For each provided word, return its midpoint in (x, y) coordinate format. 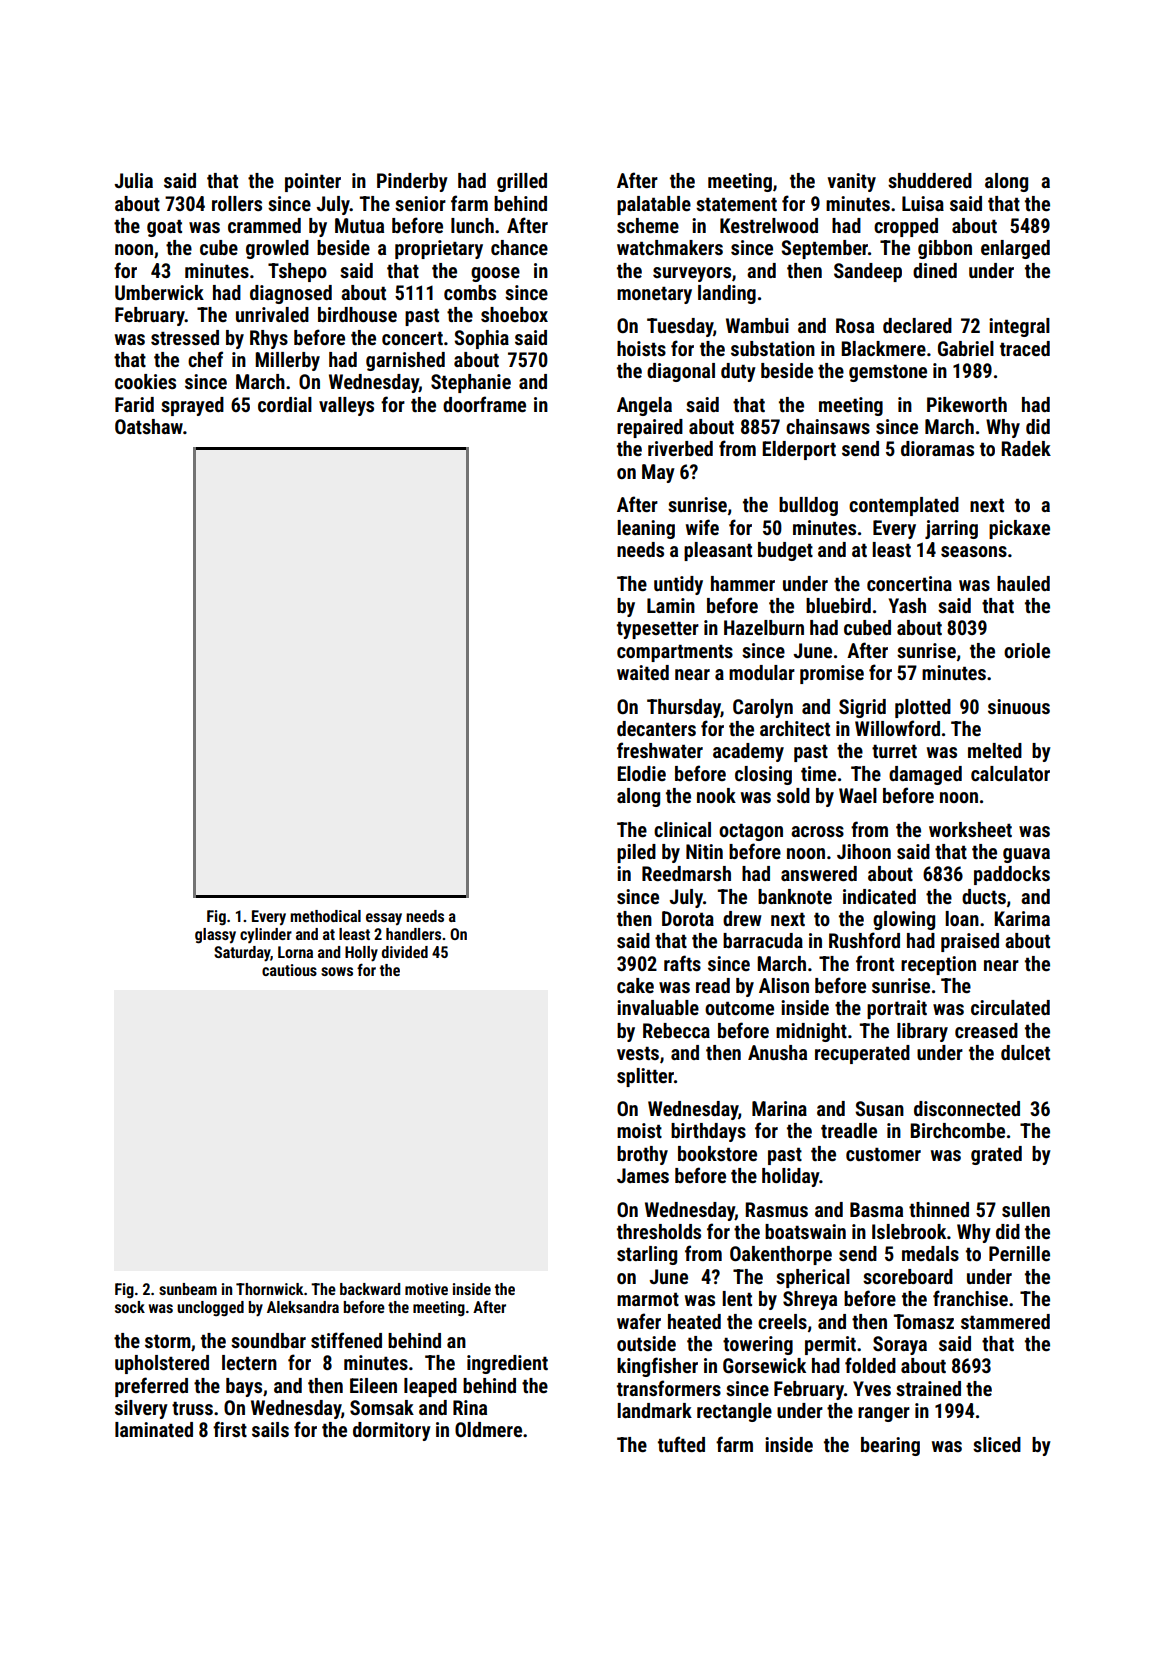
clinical (682, 829)
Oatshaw (149, 426)
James (643, 1175)
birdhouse (357, 314)
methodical (325, 916)
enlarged (1015, 249)
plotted (923, 708)
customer (883, 1154)
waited (643, 672)
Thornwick (269, 1289)
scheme (648, 225)
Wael (858, 795)
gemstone (888, 373)
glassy (215, 936)
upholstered (162, 1364)
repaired (650, 428)
